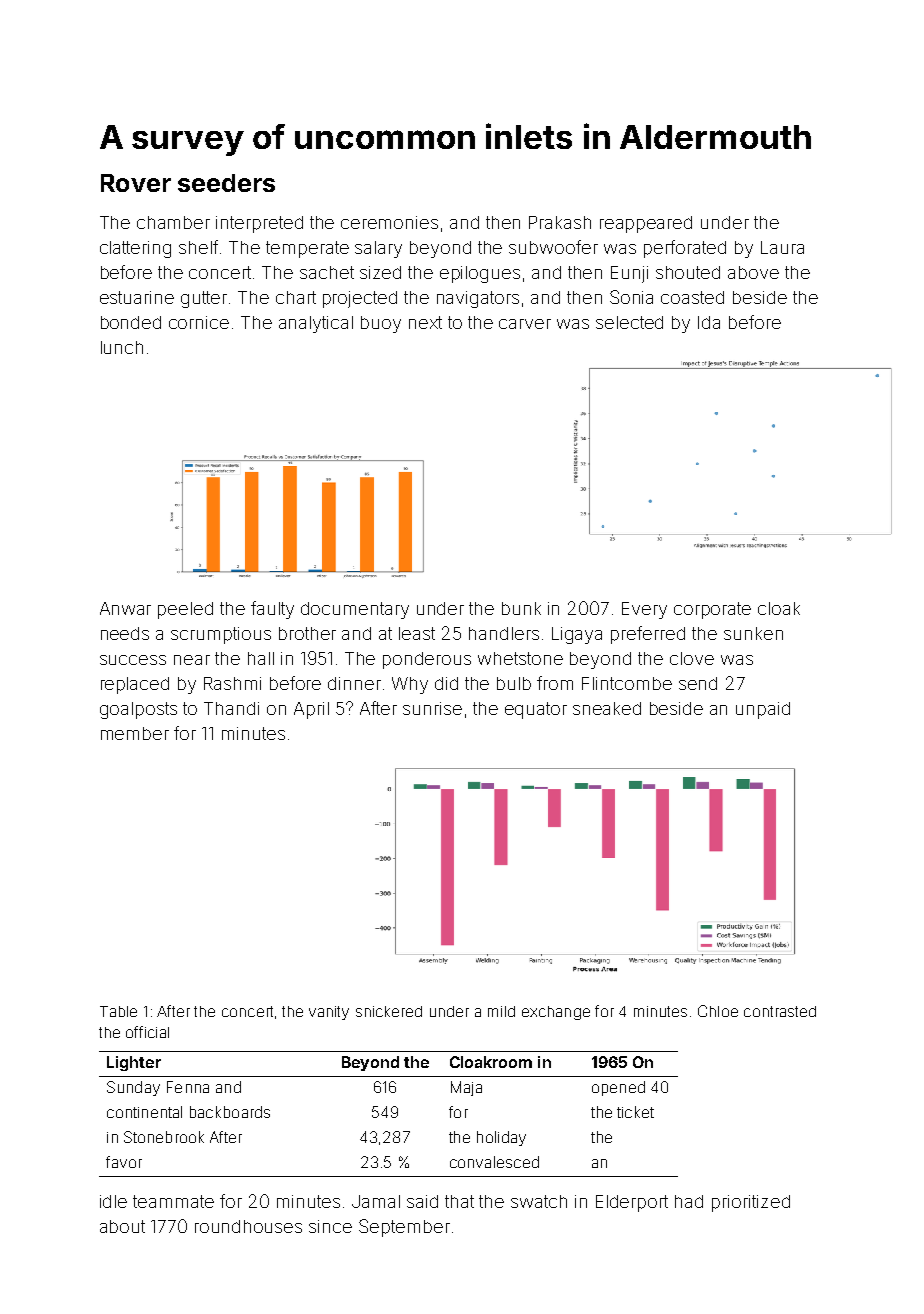 This image has height=1314, width=924. Describe the element at coordinates (629, 322) in the image. I see `selected` at that location.
